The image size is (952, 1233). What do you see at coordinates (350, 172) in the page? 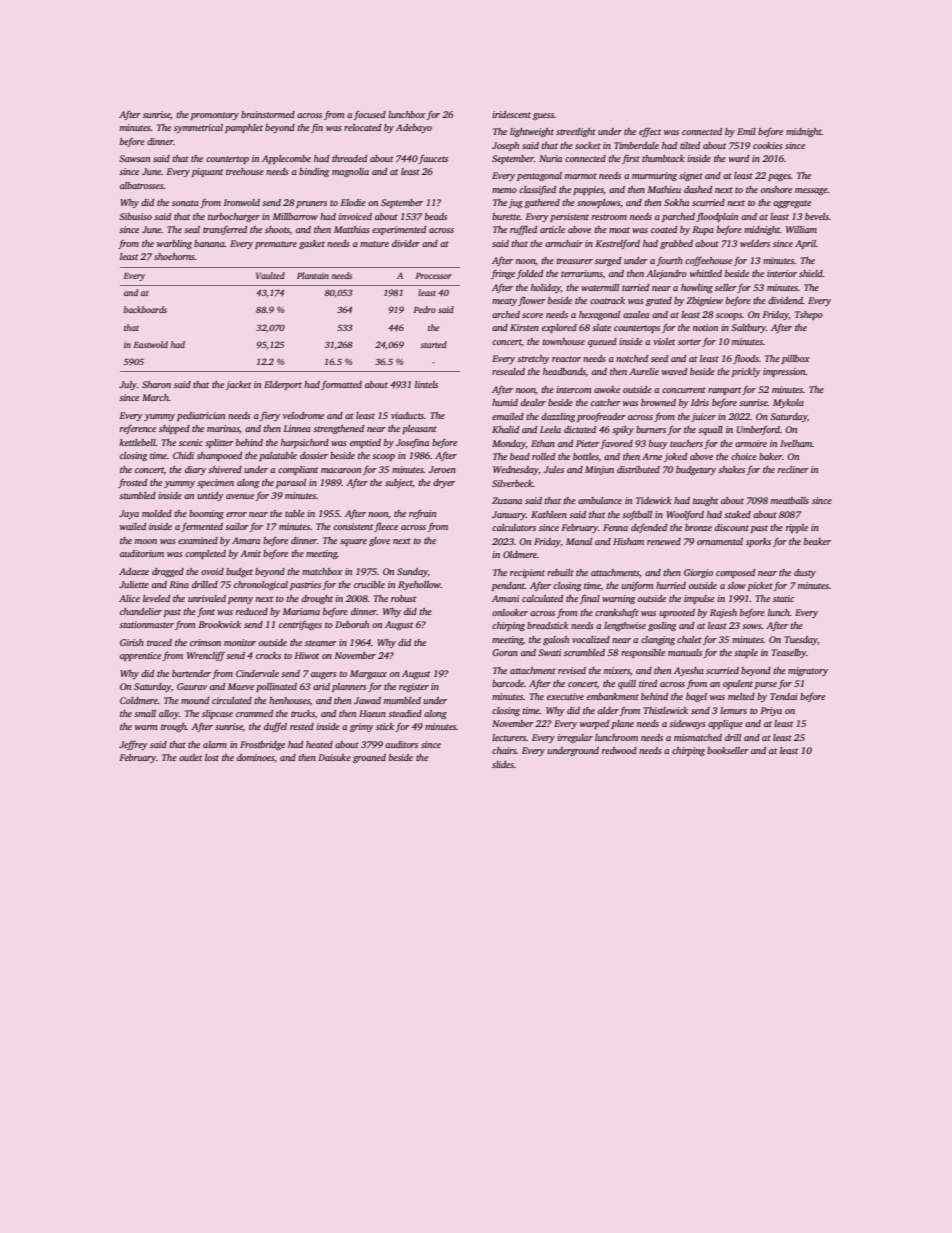
I see `magnolia` at bounding box center [350, 172].
